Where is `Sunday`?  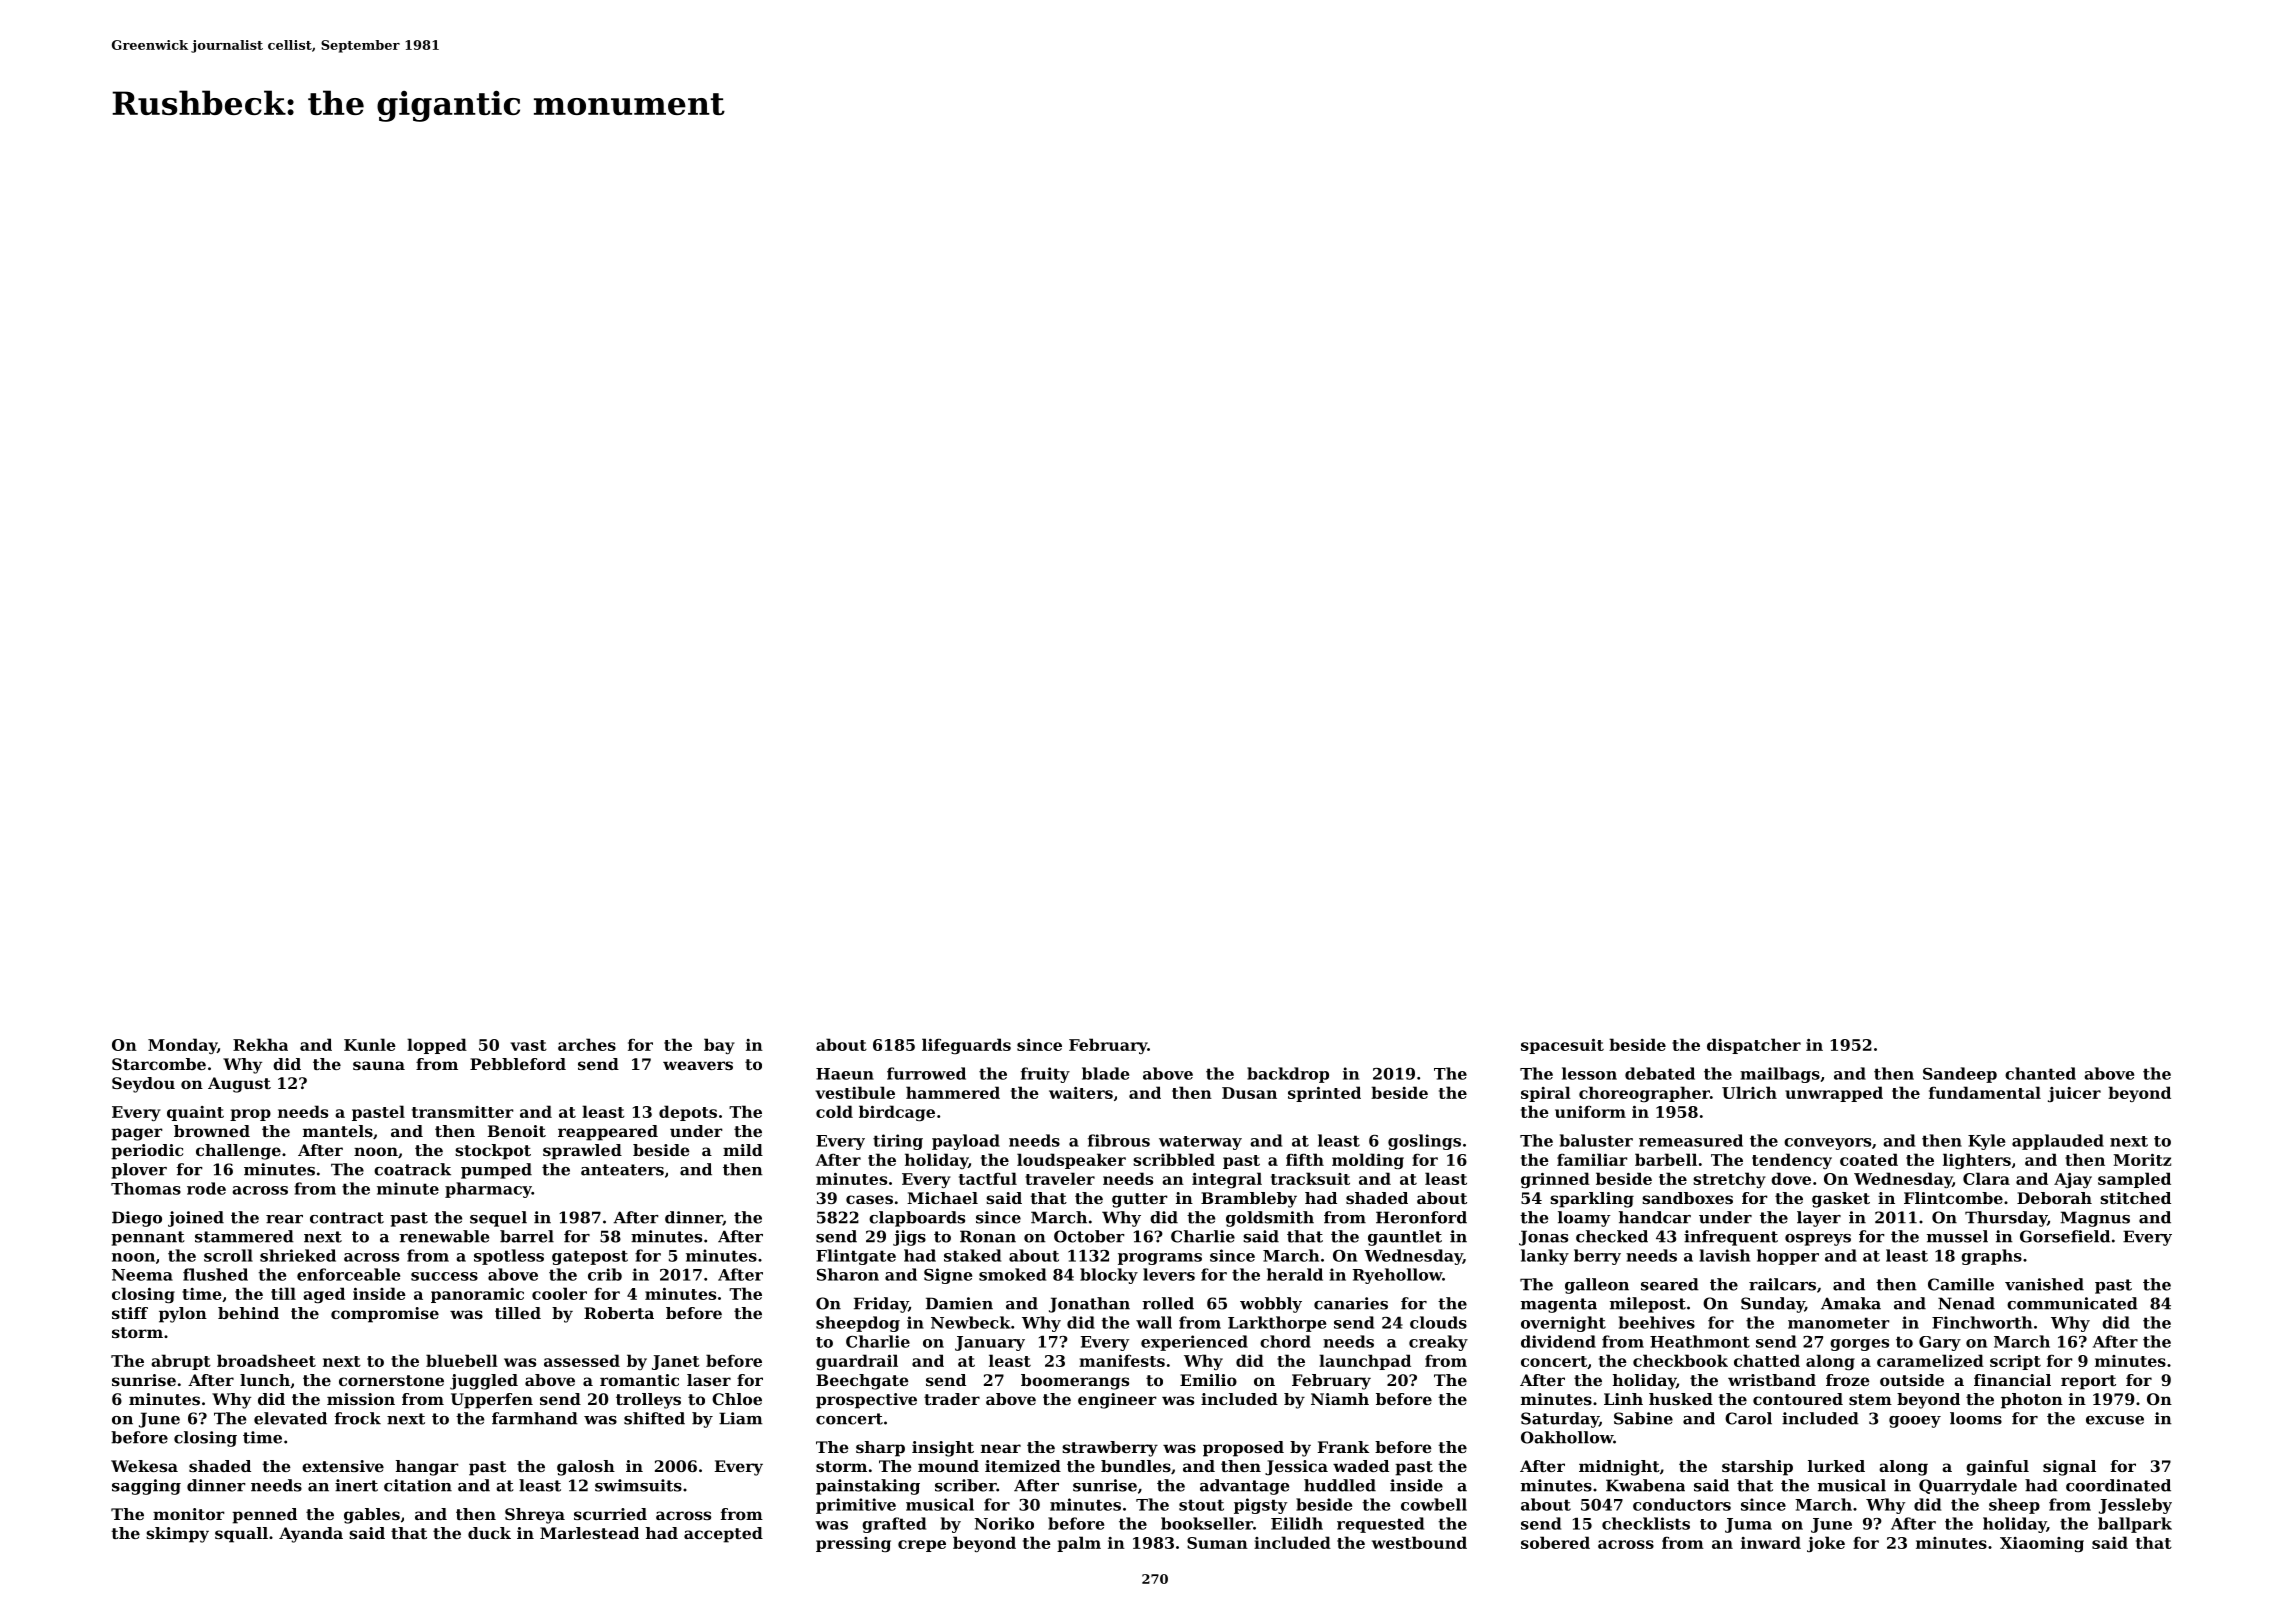 Sunday is located at coordinates (1773, 1305).
